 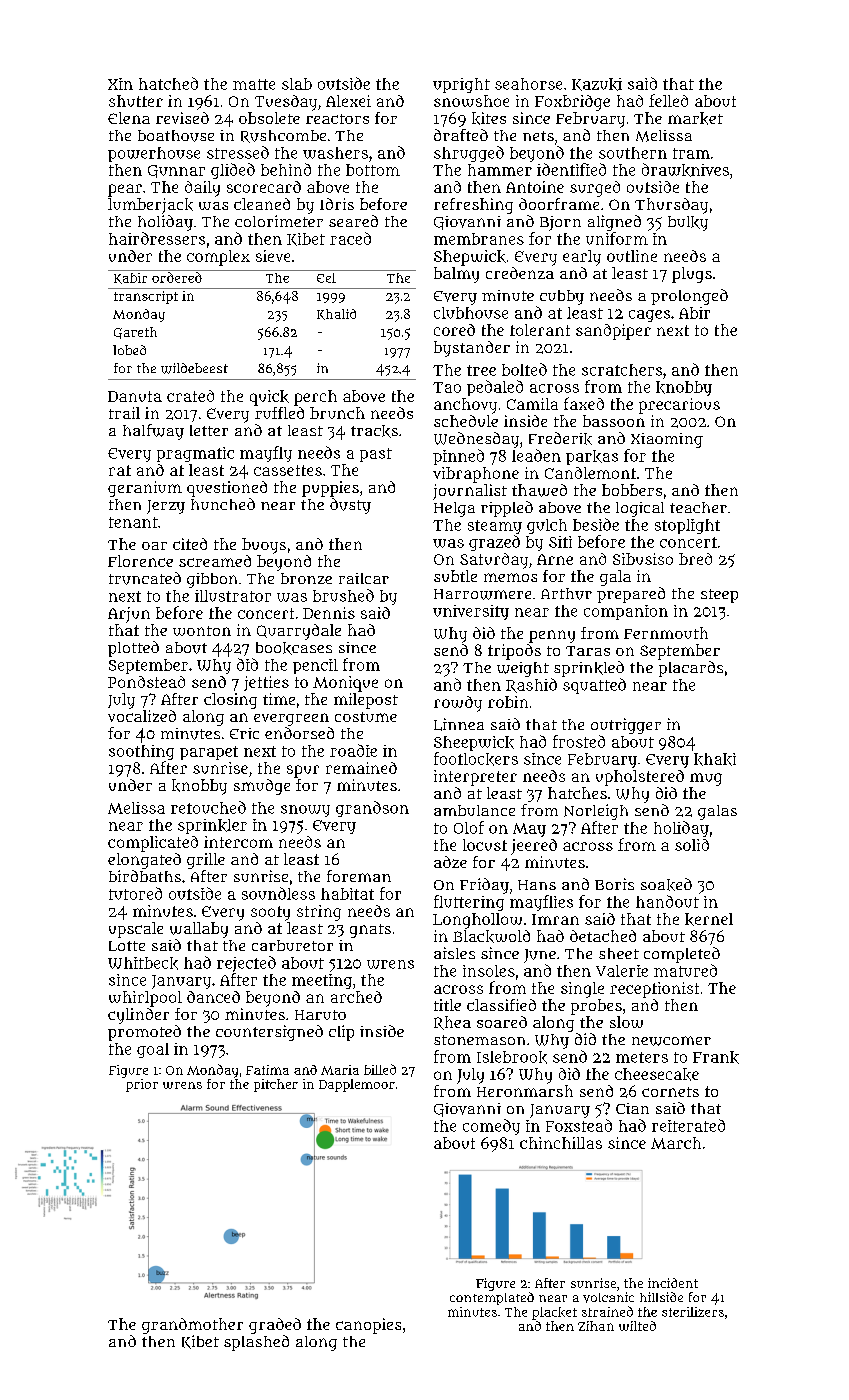 I want to click on smudge, so click(x=262, y=787).
